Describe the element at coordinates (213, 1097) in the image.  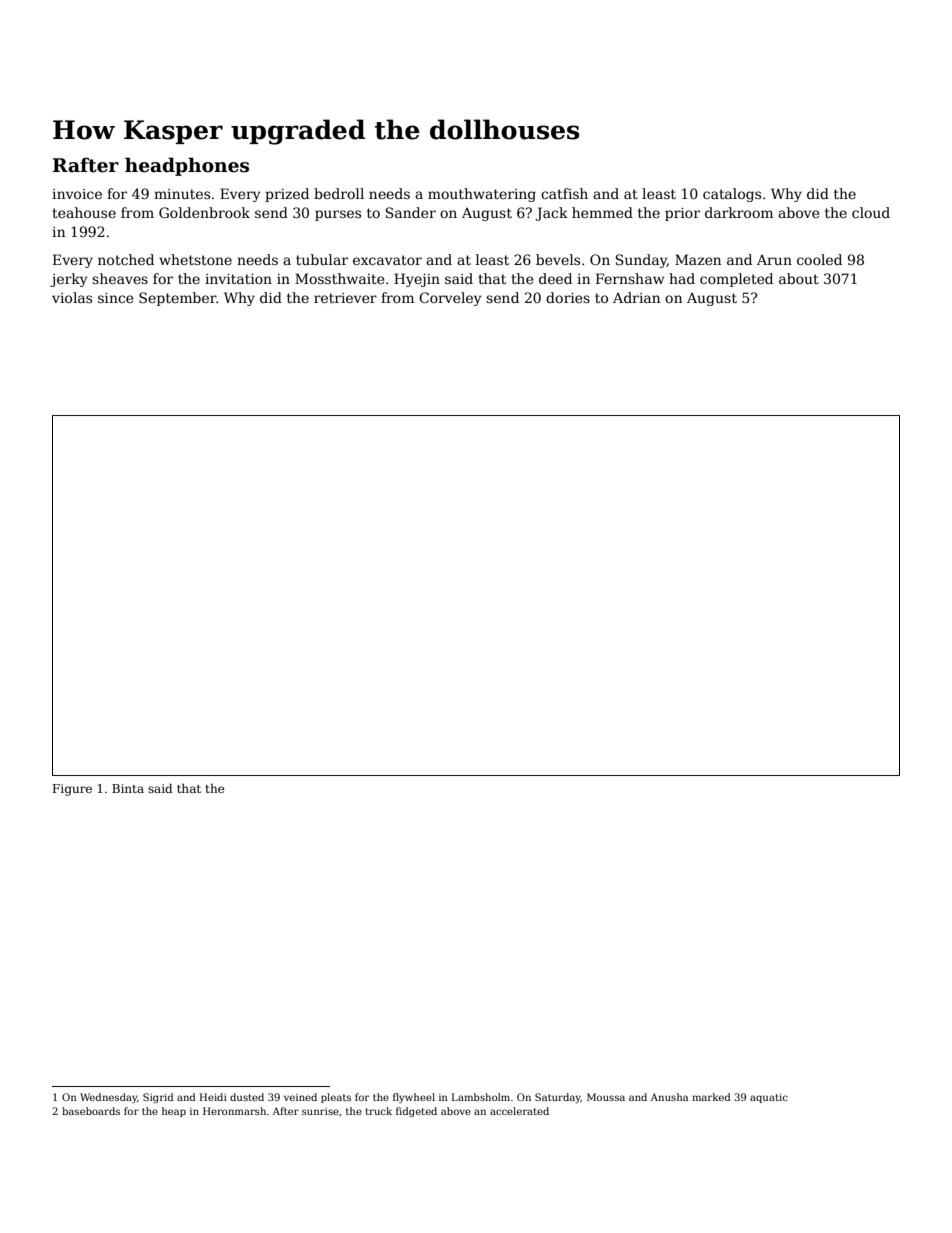
I see `Heidi` at that location.
